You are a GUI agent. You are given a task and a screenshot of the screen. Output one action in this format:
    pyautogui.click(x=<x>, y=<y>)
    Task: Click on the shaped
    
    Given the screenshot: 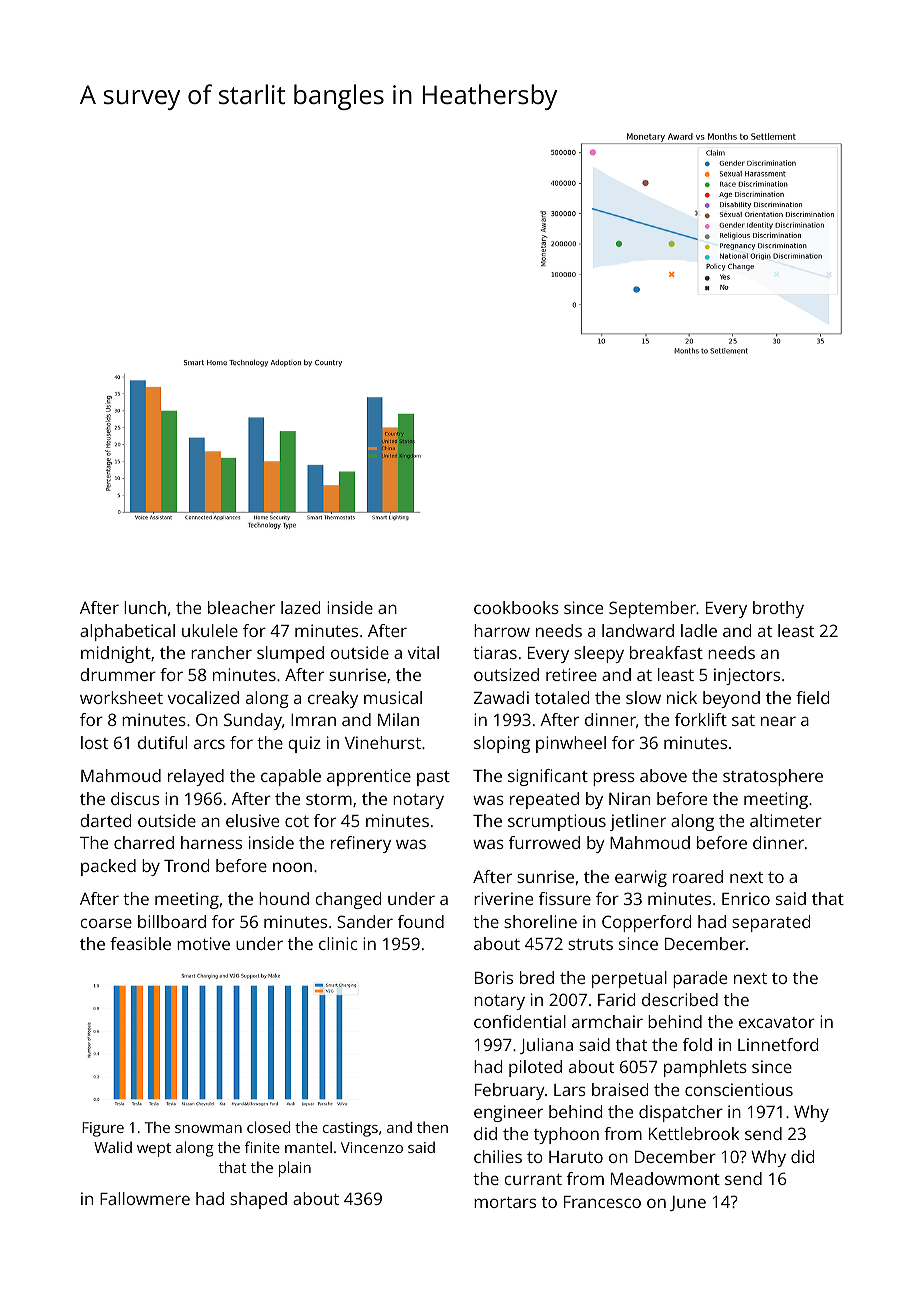 What is the action you would take?
    pyautogui.click(x=258, y=1200)
